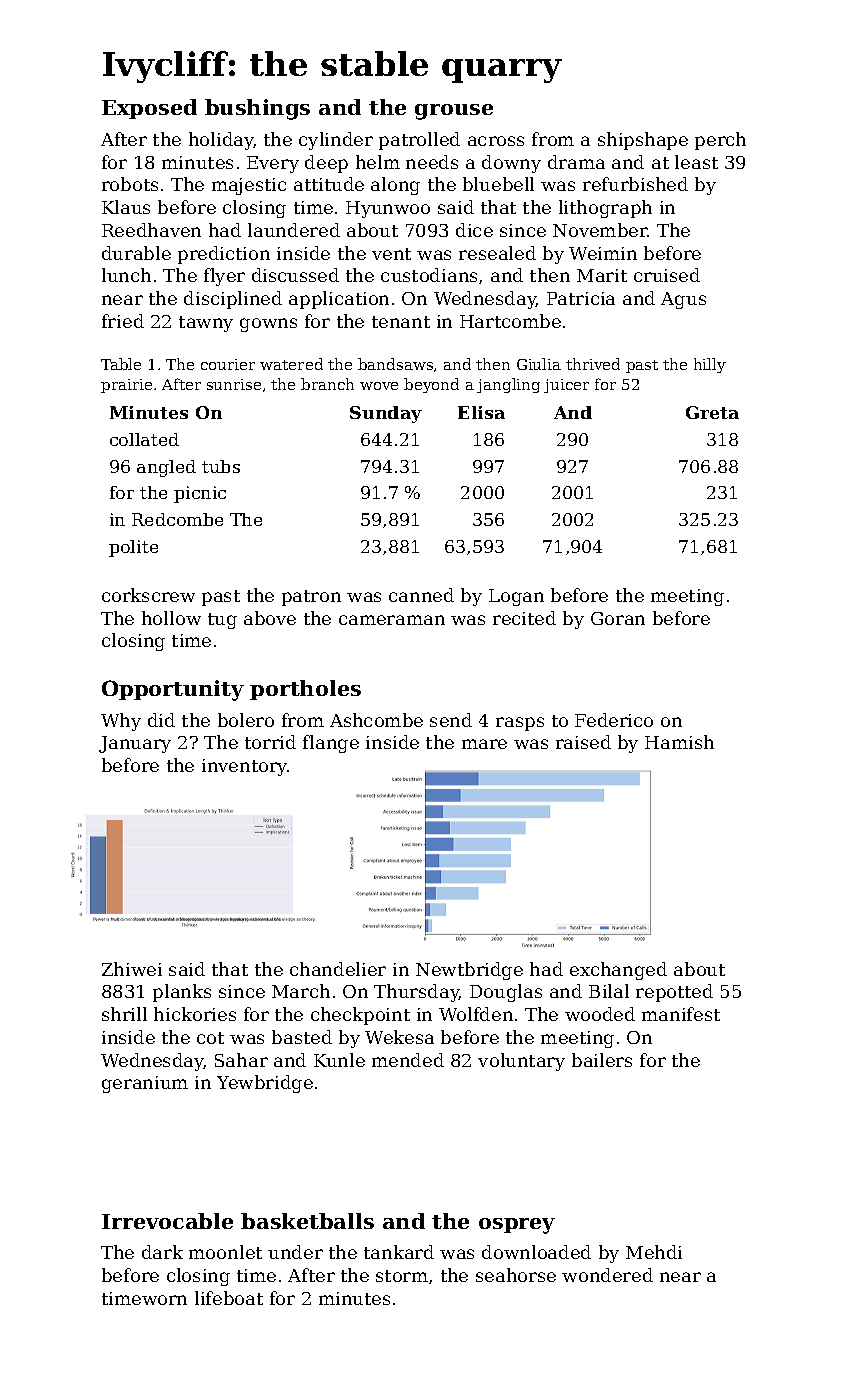 The height and width of the page is (1400, 849). What do you see at coordinates (234, 384) in the page?
I see `sunrise` at bounding box center [234, 384].
